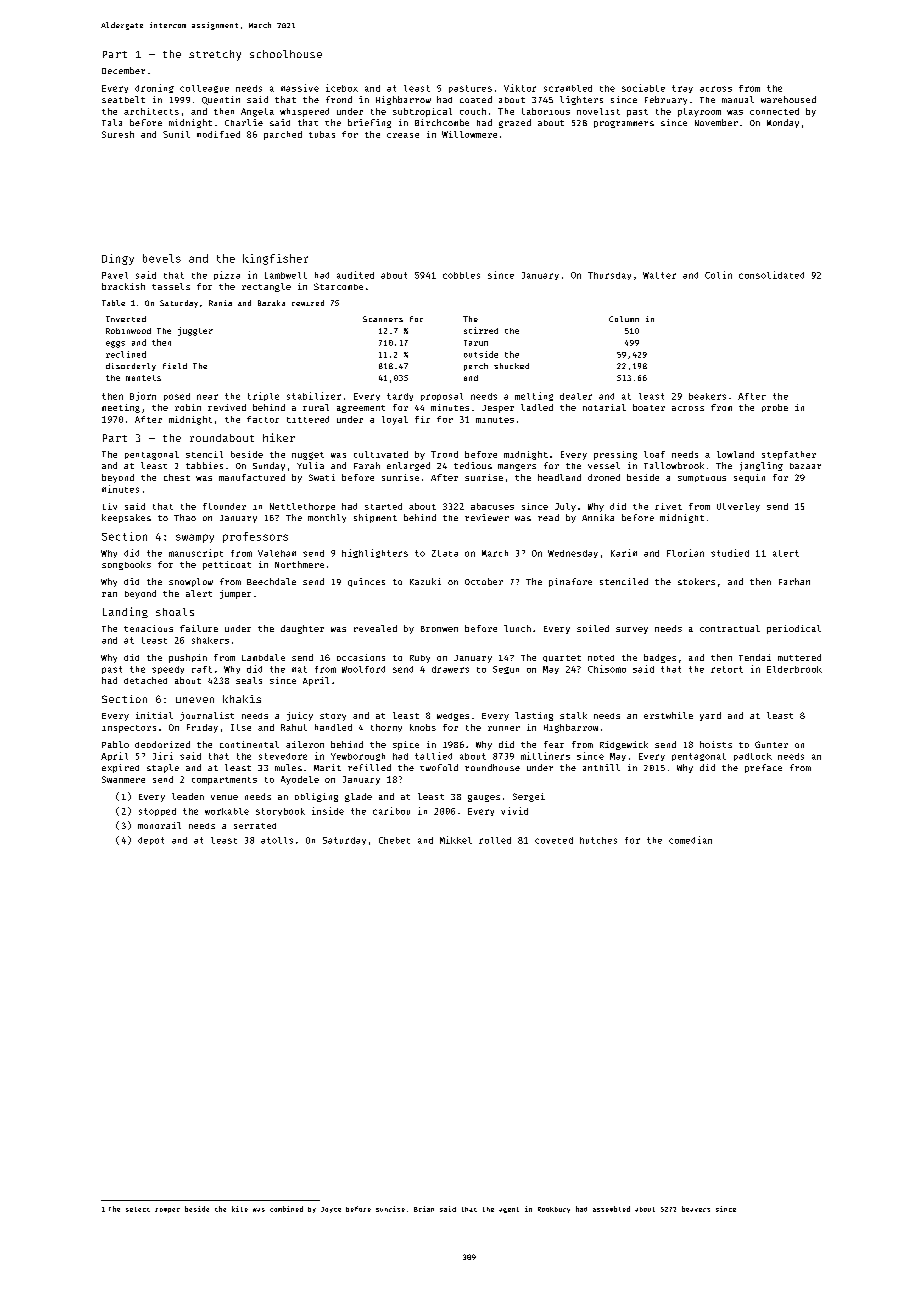 Image resolution: width=924 pixels, height=1308 pixels. I want to click on drawers, so click(450, 669).
